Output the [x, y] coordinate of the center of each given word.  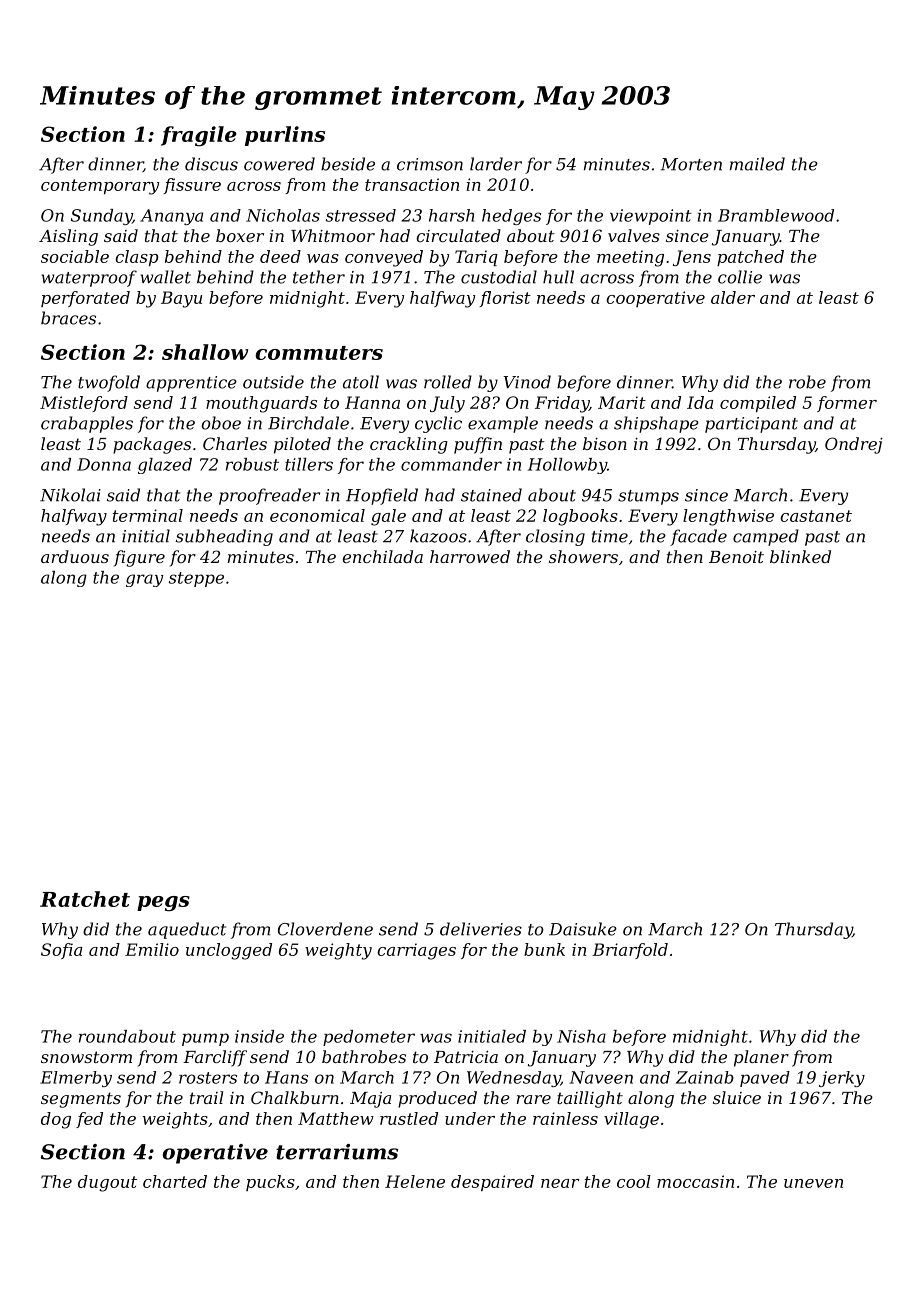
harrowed [470, 556]
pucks [270, 1183]
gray [144, 580]
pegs [163, 904]
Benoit [736, 557]
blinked [800, 556]
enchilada [382, 556]
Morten [691, 164]
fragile [199, 136]
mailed [757, 164]
